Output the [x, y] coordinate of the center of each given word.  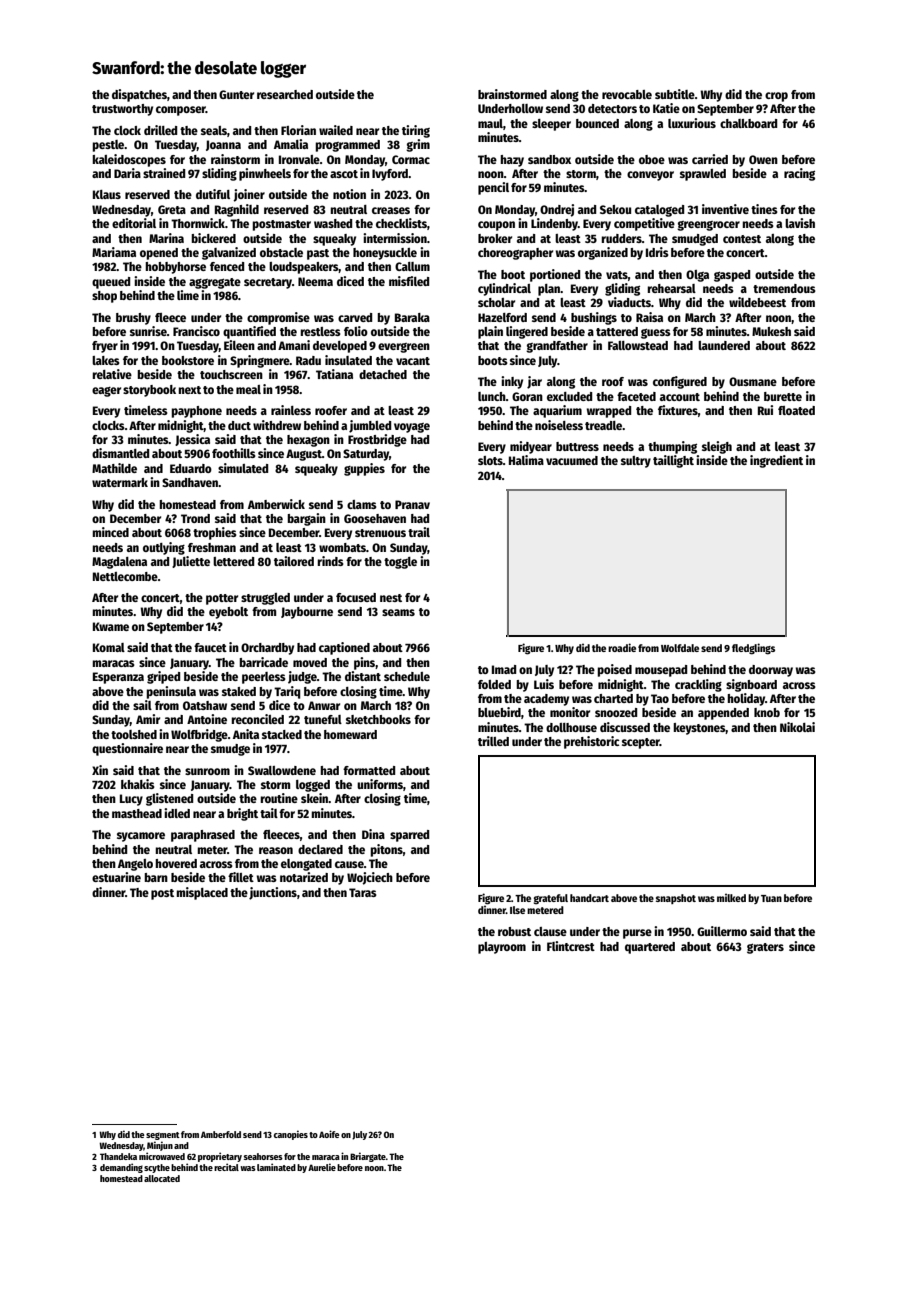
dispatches [139, 95]
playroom [502, 948]
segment [163, 1136]
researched [285, 94]
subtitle [675, 94]
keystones [699, 729]
